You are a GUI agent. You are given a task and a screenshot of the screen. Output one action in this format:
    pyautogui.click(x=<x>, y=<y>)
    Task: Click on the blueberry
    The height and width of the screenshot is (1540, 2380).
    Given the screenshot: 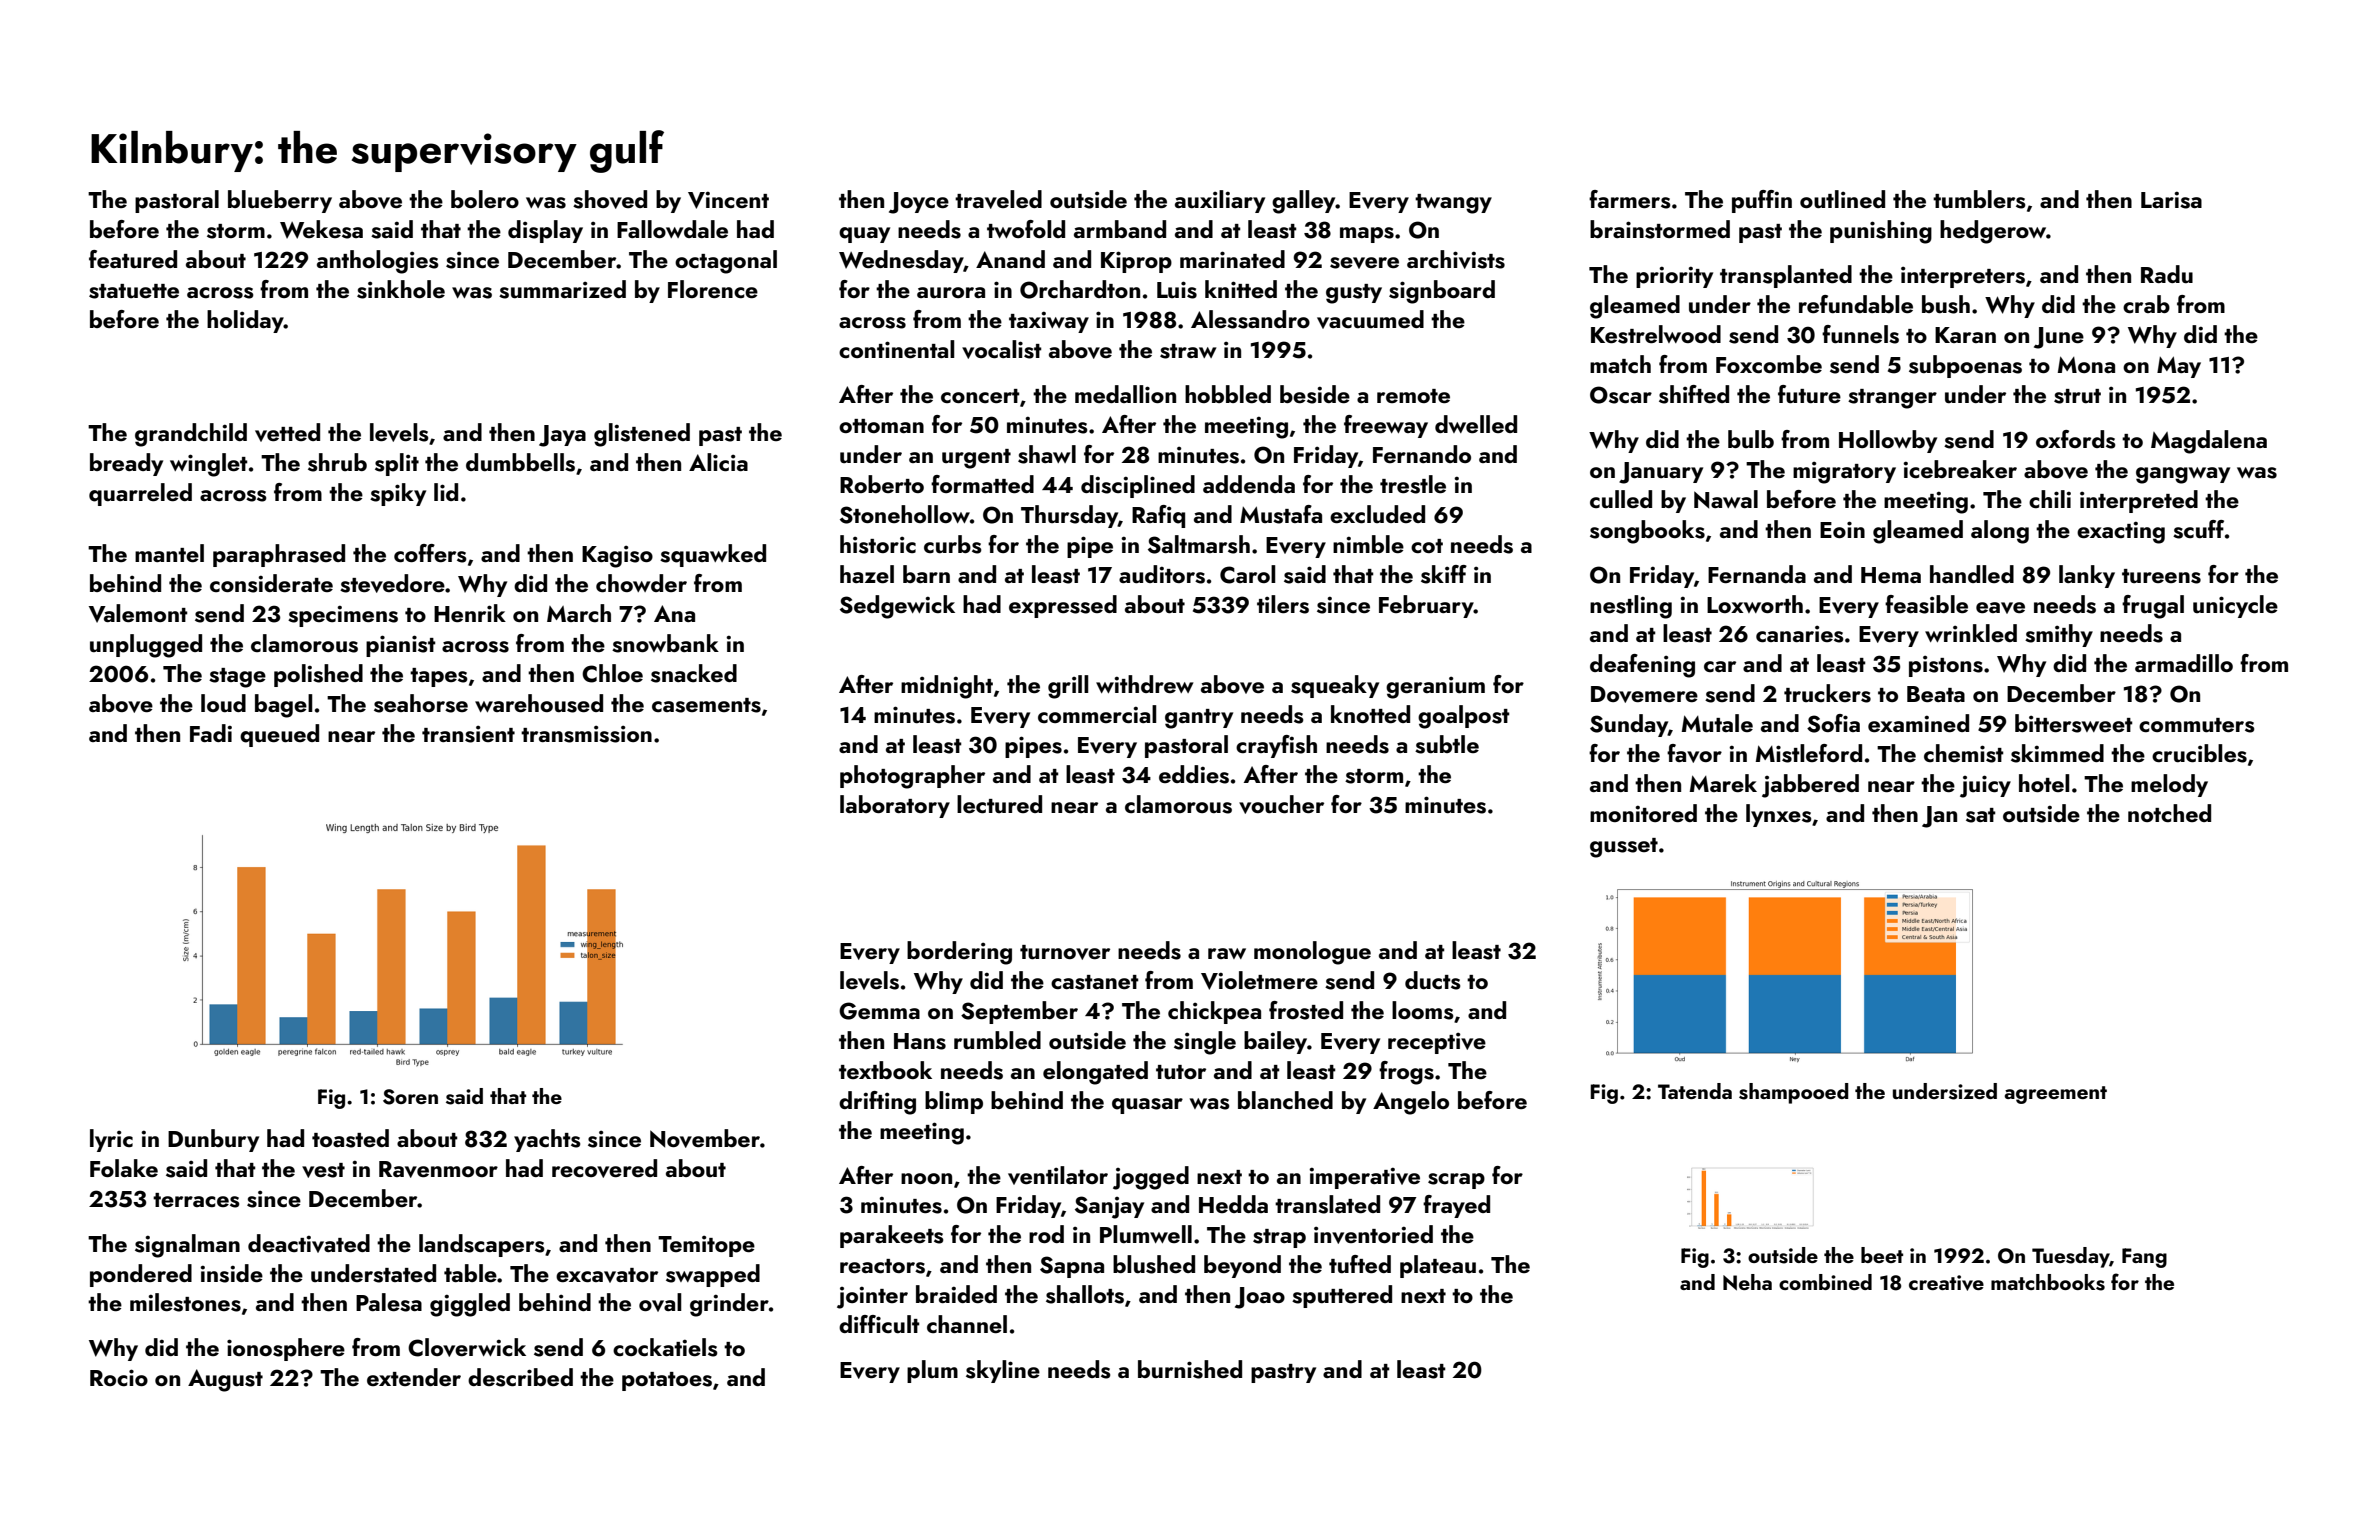 What is the action you would take?
    pyautogui.click(x=280, y=201)
